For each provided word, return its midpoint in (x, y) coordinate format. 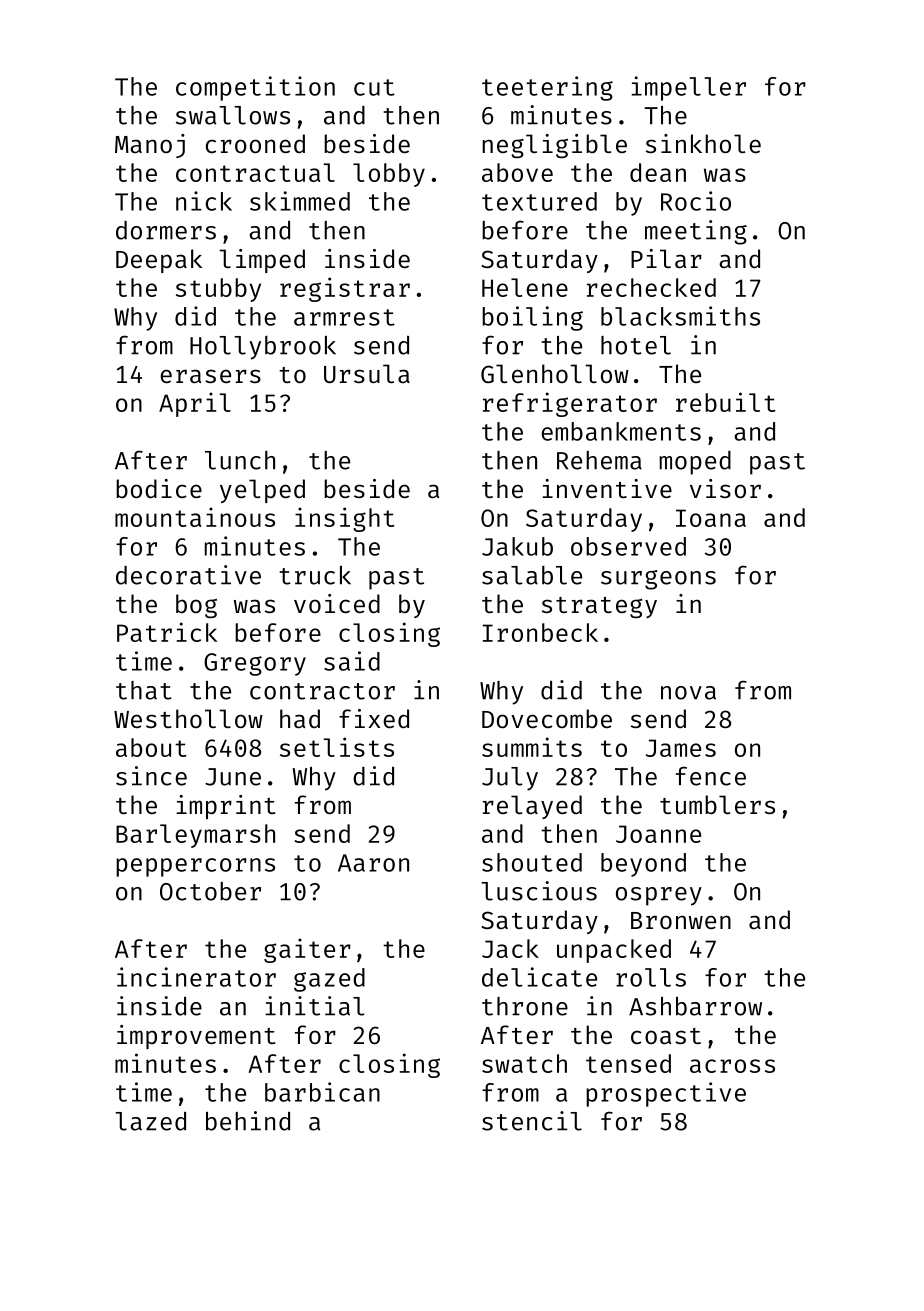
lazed (150, 1121)
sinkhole (703, 143)
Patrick (167, 632)
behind (248, 1121)
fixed (374, 718)
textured (539, 201)
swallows (233, 115)
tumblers (717, 804)
